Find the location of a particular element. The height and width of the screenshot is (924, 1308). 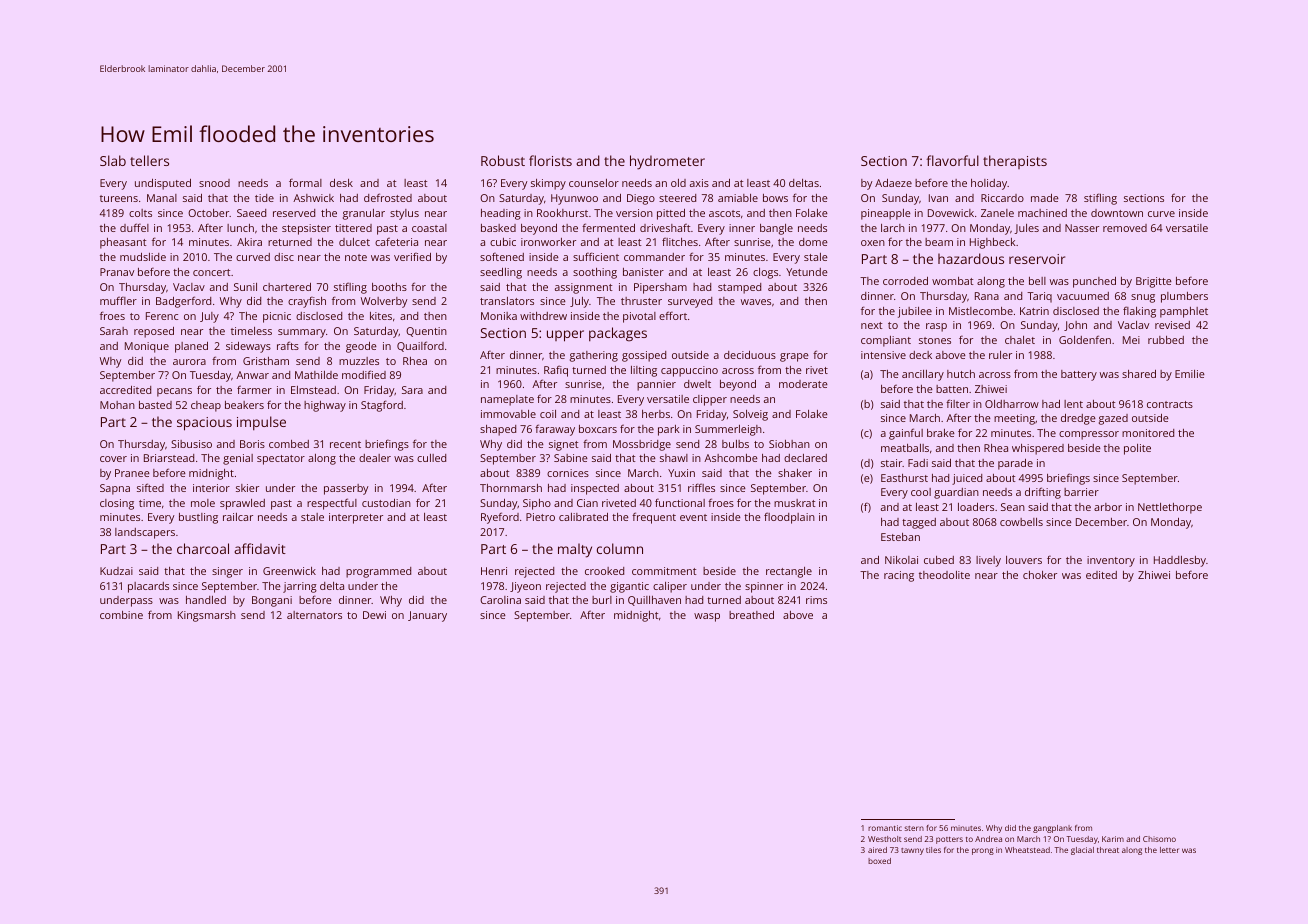

romantic is located at coordinates (885, 828).
